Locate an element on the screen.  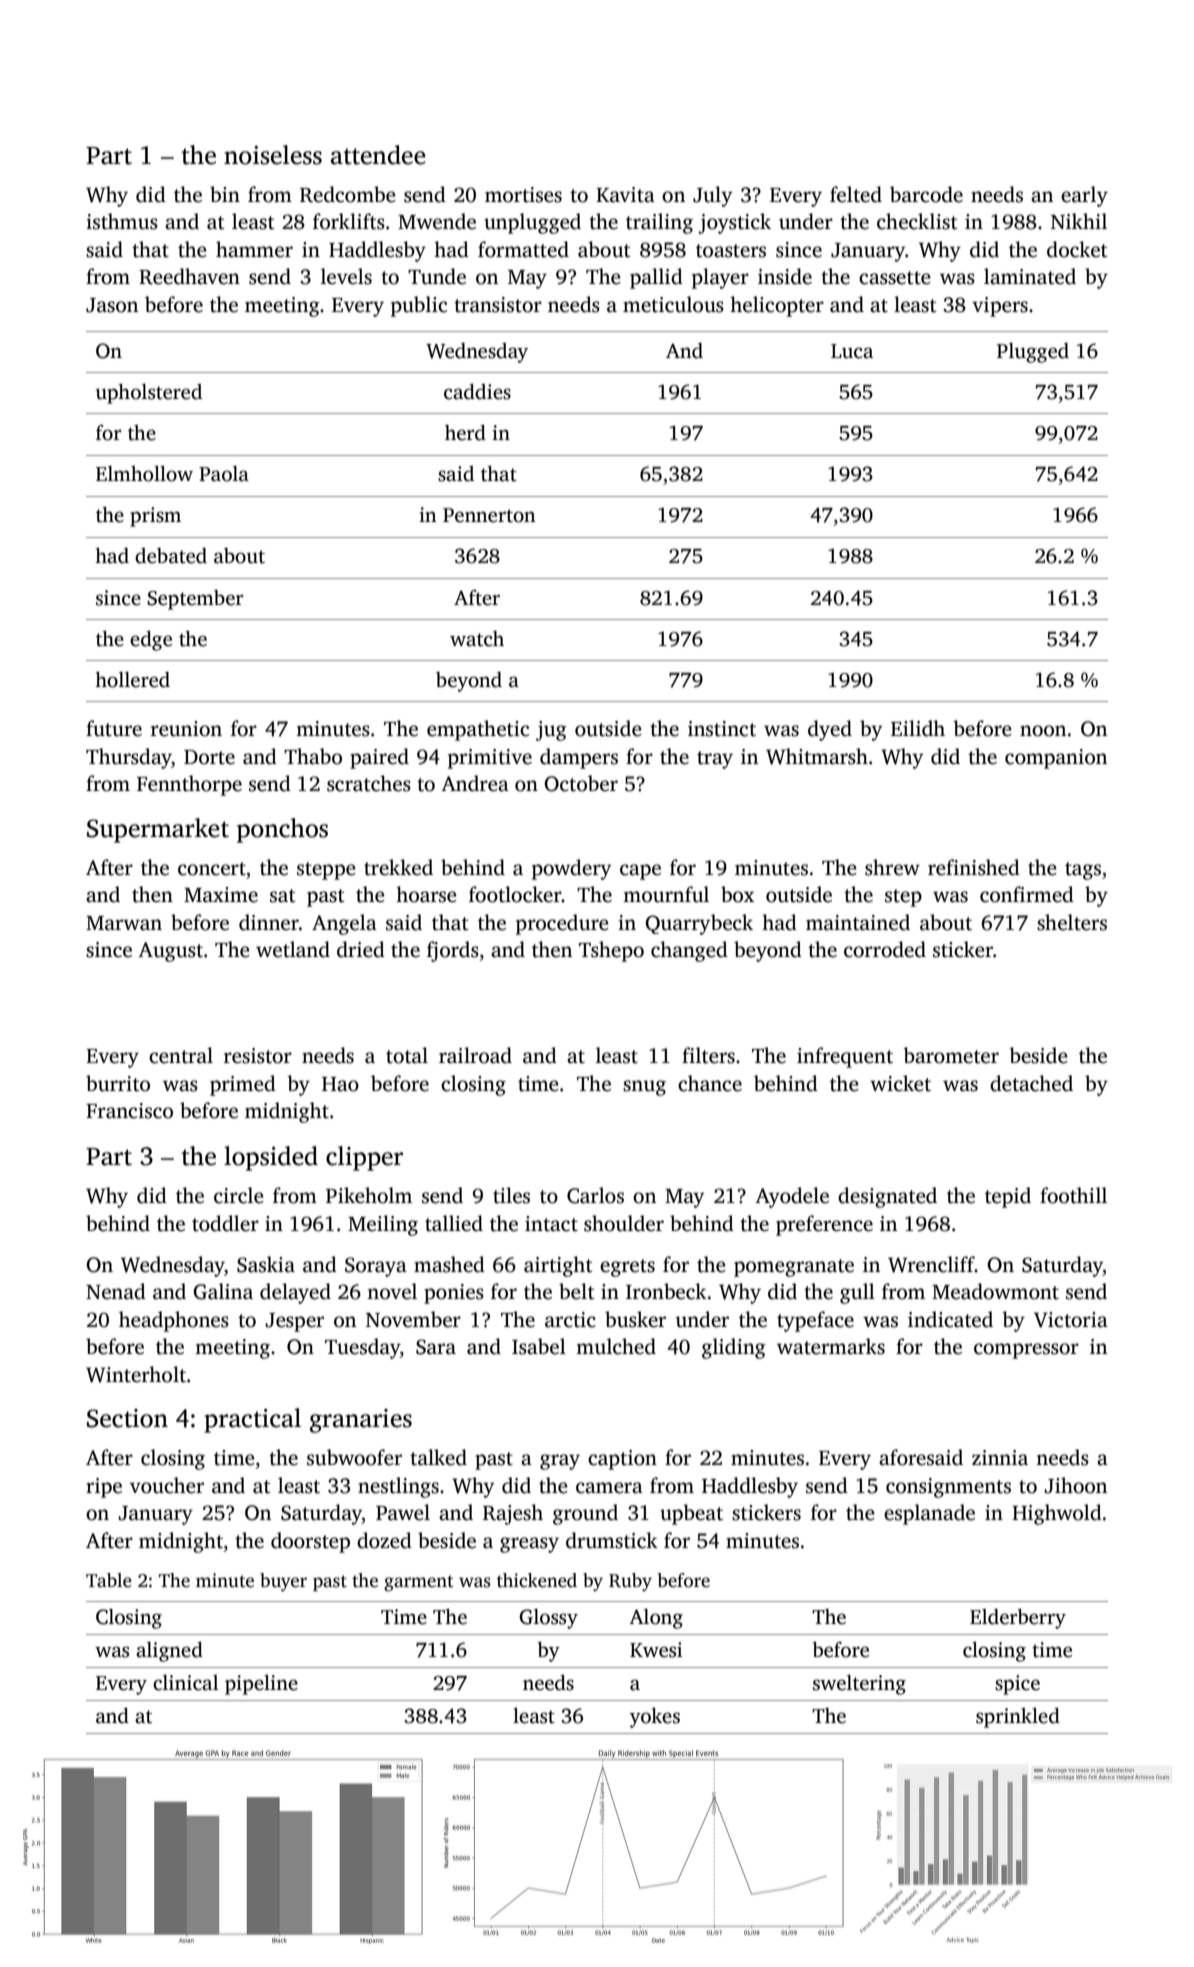
indicated is located at coordinates (950, 1319).
